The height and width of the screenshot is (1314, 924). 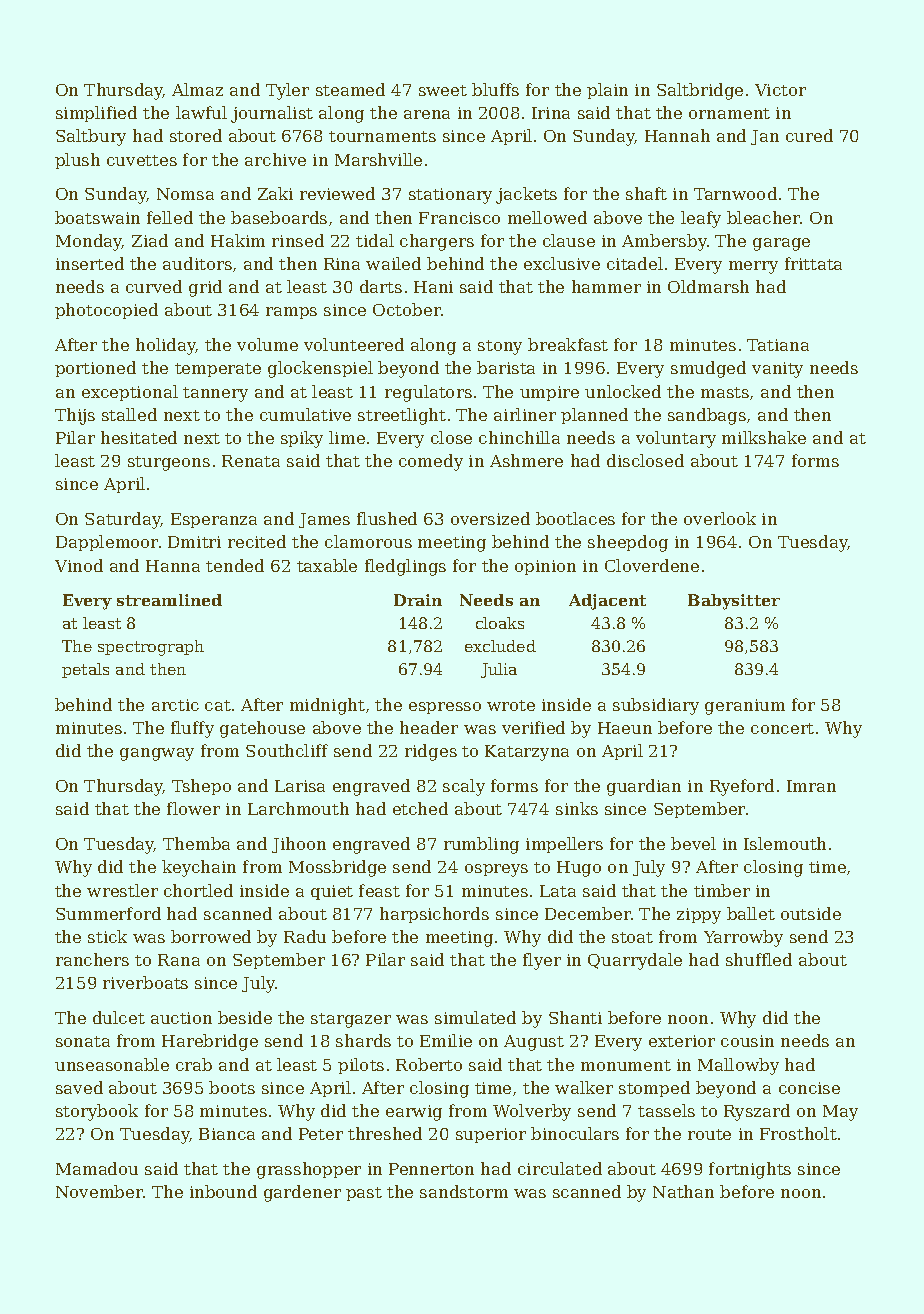 I want to click on Larisa, so click(x=300, y=786).
